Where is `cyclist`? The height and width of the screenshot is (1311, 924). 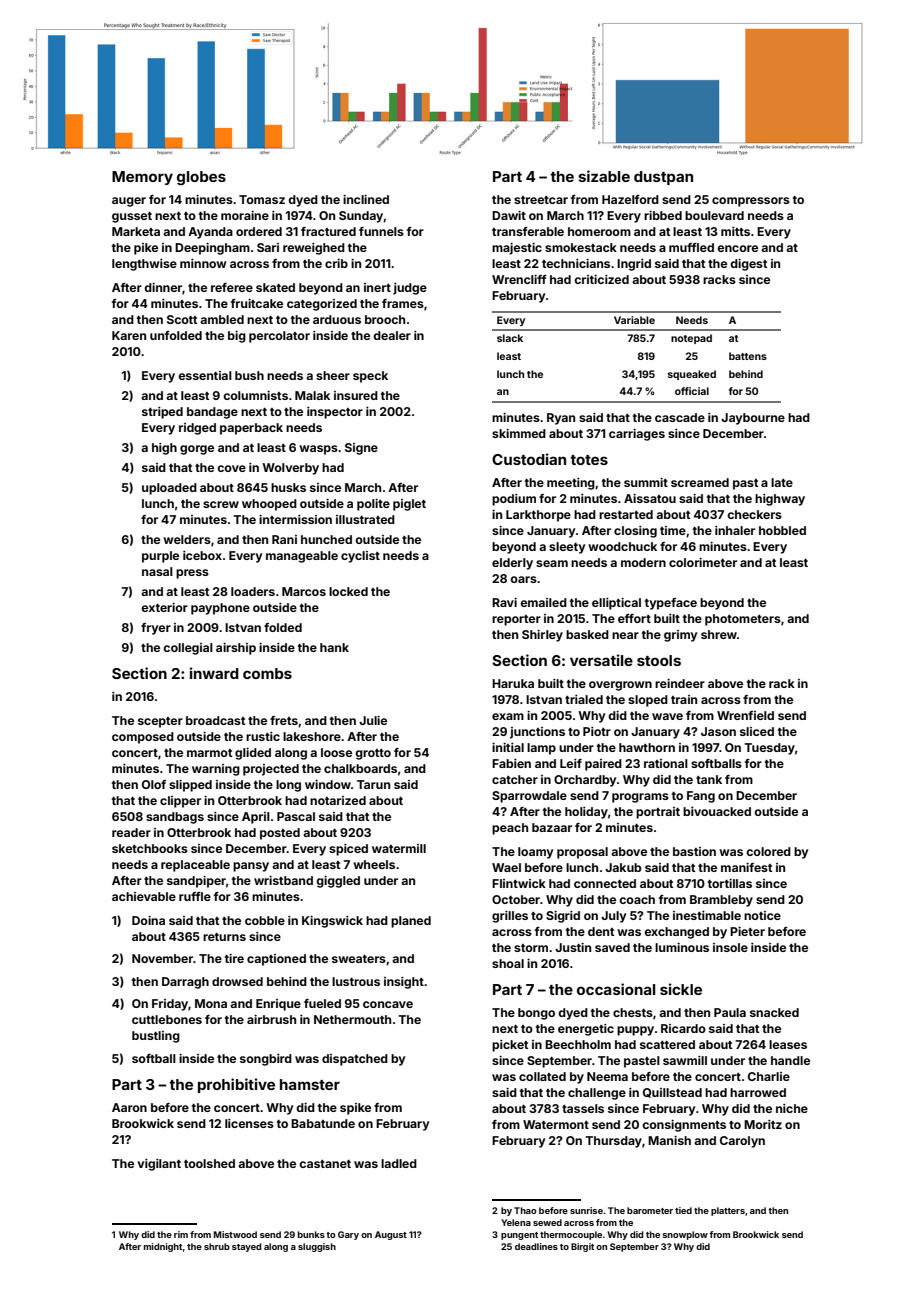
cyclist is located at coordinates (360, 557).
